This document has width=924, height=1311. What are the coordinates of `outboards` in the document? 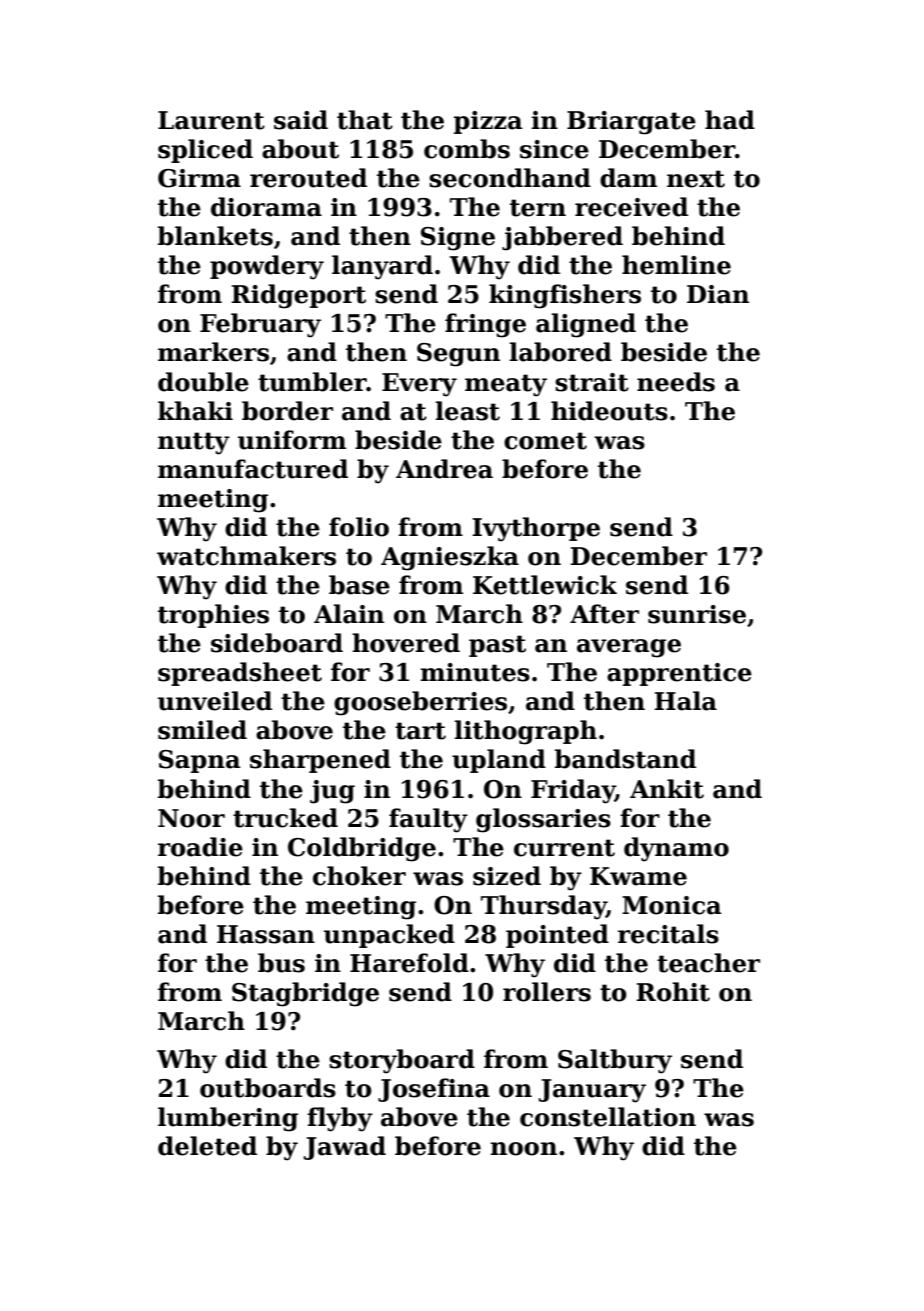 It's located at (268, 1088).
